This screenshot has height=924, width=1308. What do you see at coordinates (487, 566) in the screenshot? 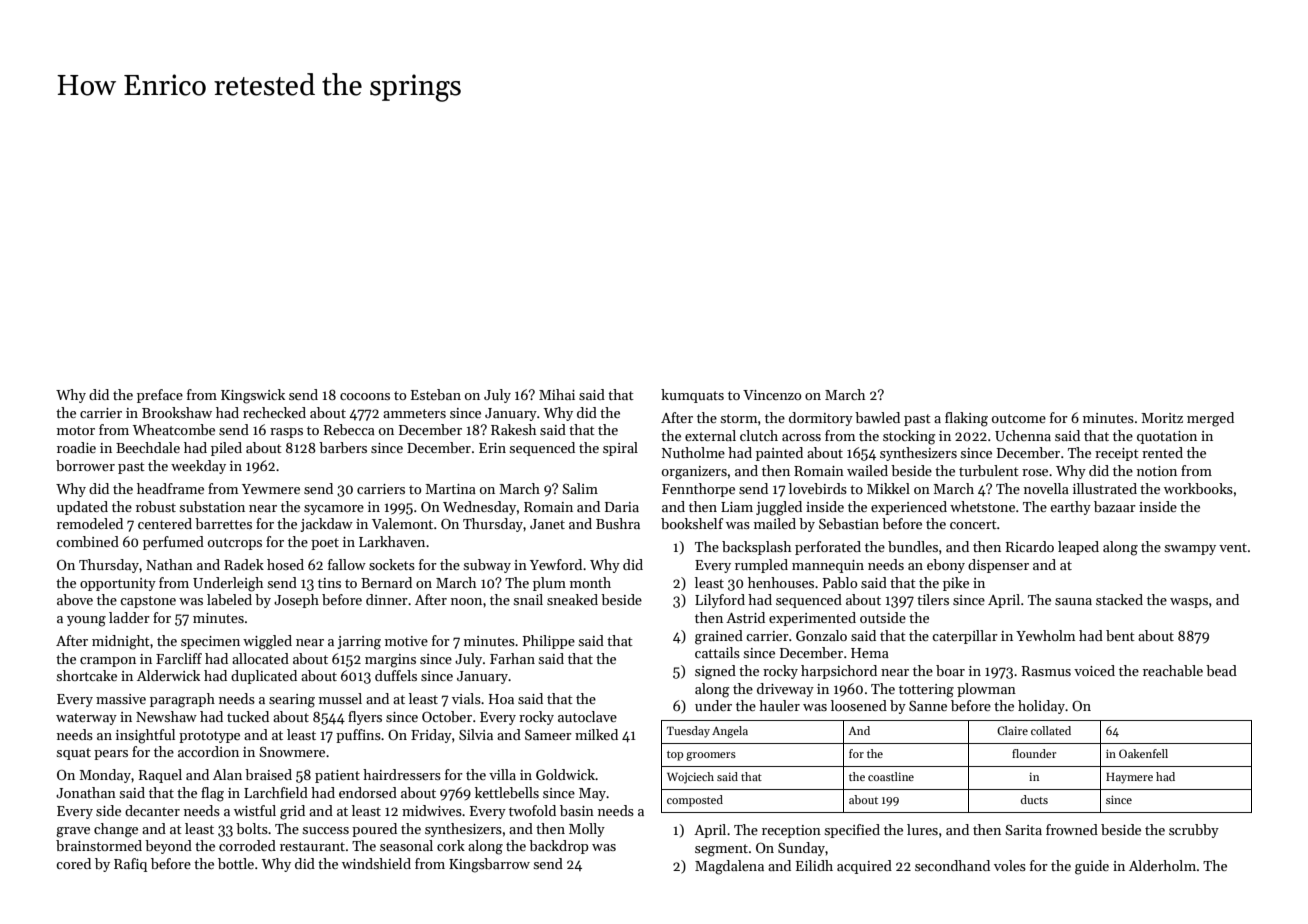
I see `subway` at bounding box center [487, 566].
